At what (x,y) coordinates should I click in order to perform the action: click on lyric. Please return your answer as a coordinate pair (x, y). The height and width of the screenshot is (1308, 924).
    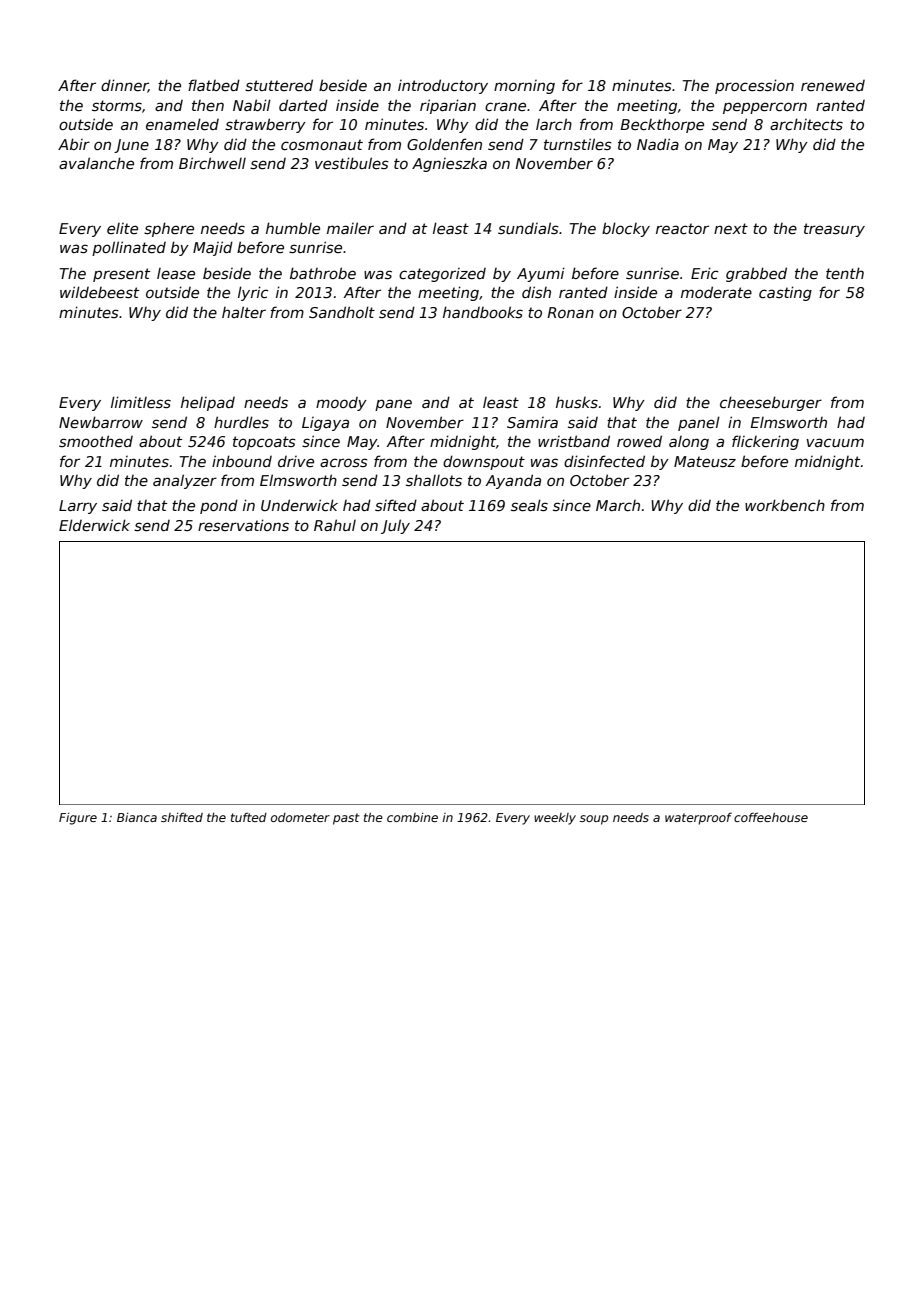
    Looking at the image, I should click on (253, 293).
